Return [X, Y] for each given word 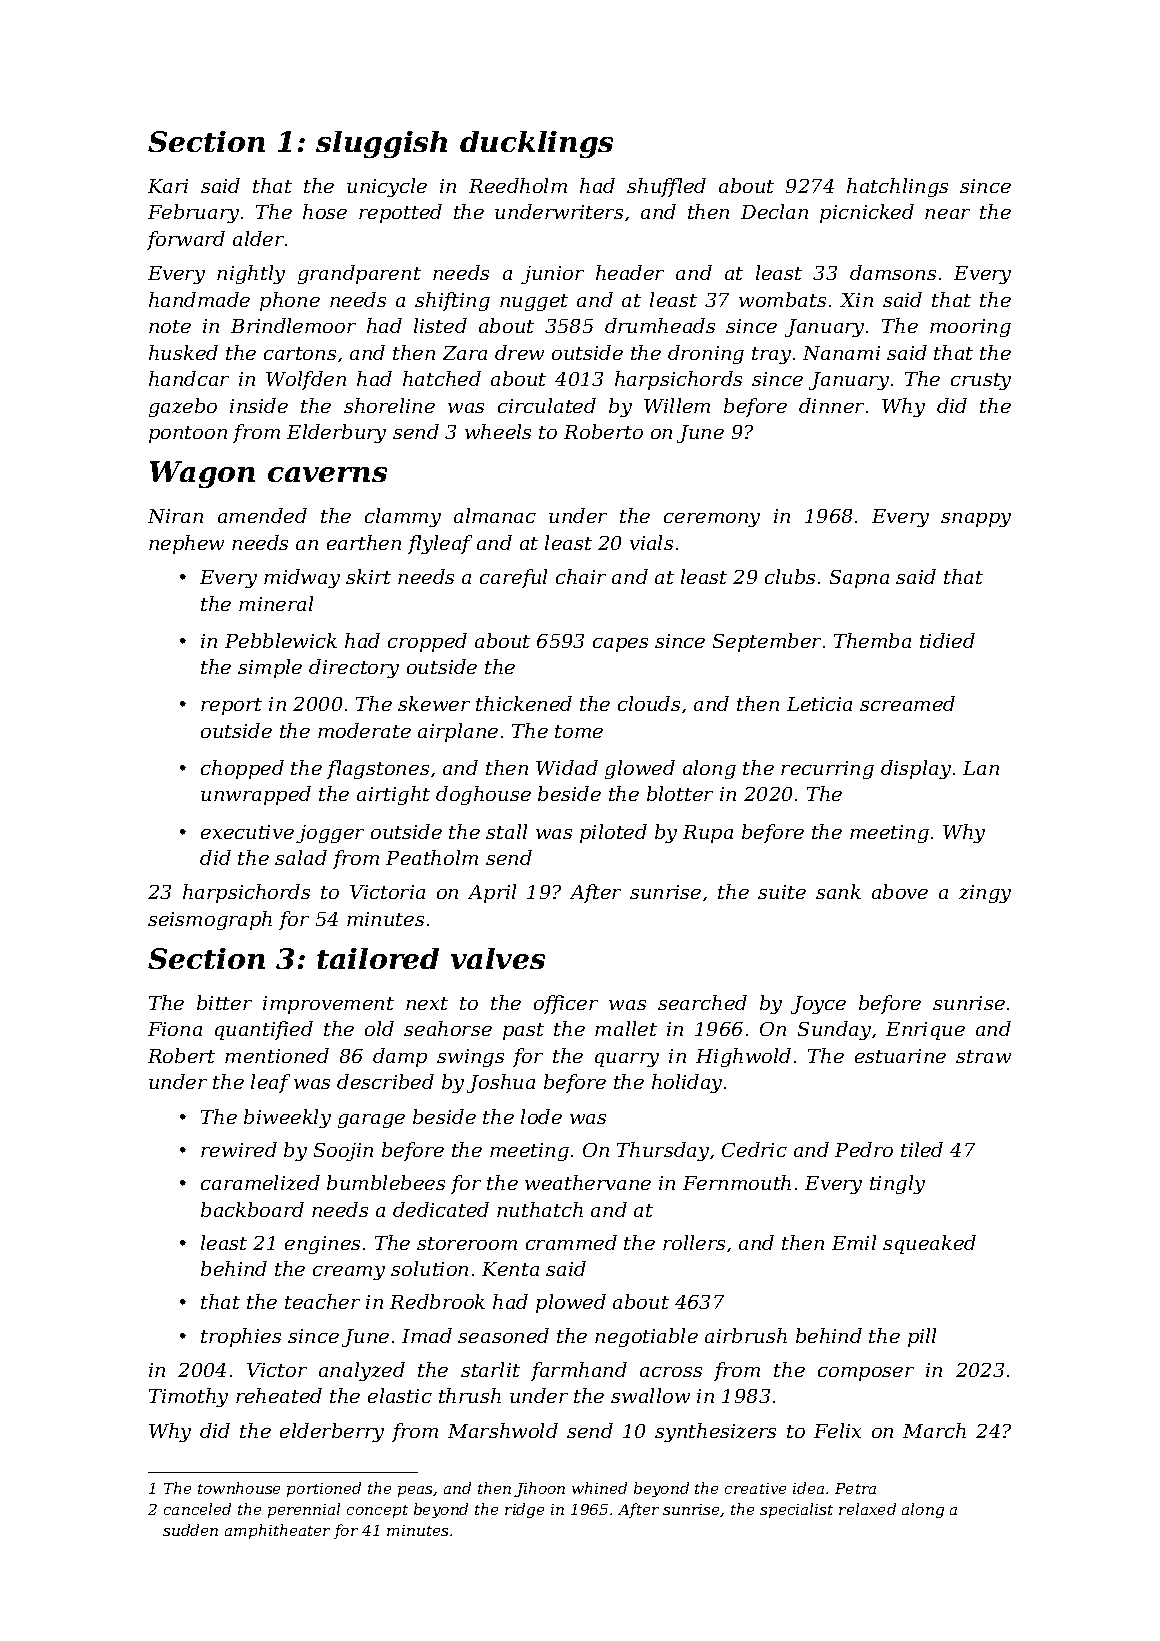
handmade [199, 299]
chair [581, 576]
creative [755, 1488]
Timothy [188, 1397]
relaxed [867, 1509]
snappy [976, 520]
